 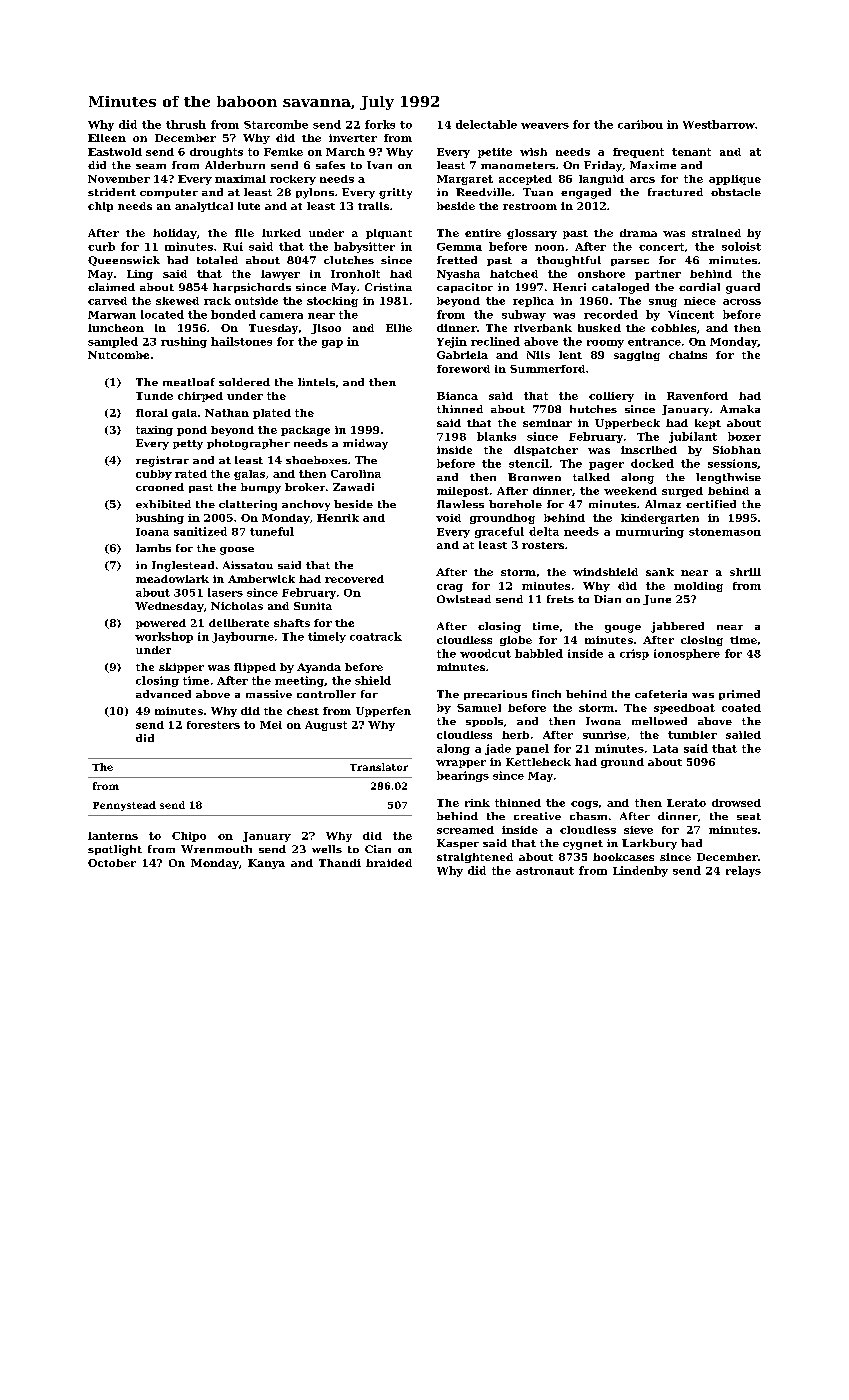 What do you see at coordinates (450, 588) in the screenshot?
I see `crag` at bounding box center [450, 588].
